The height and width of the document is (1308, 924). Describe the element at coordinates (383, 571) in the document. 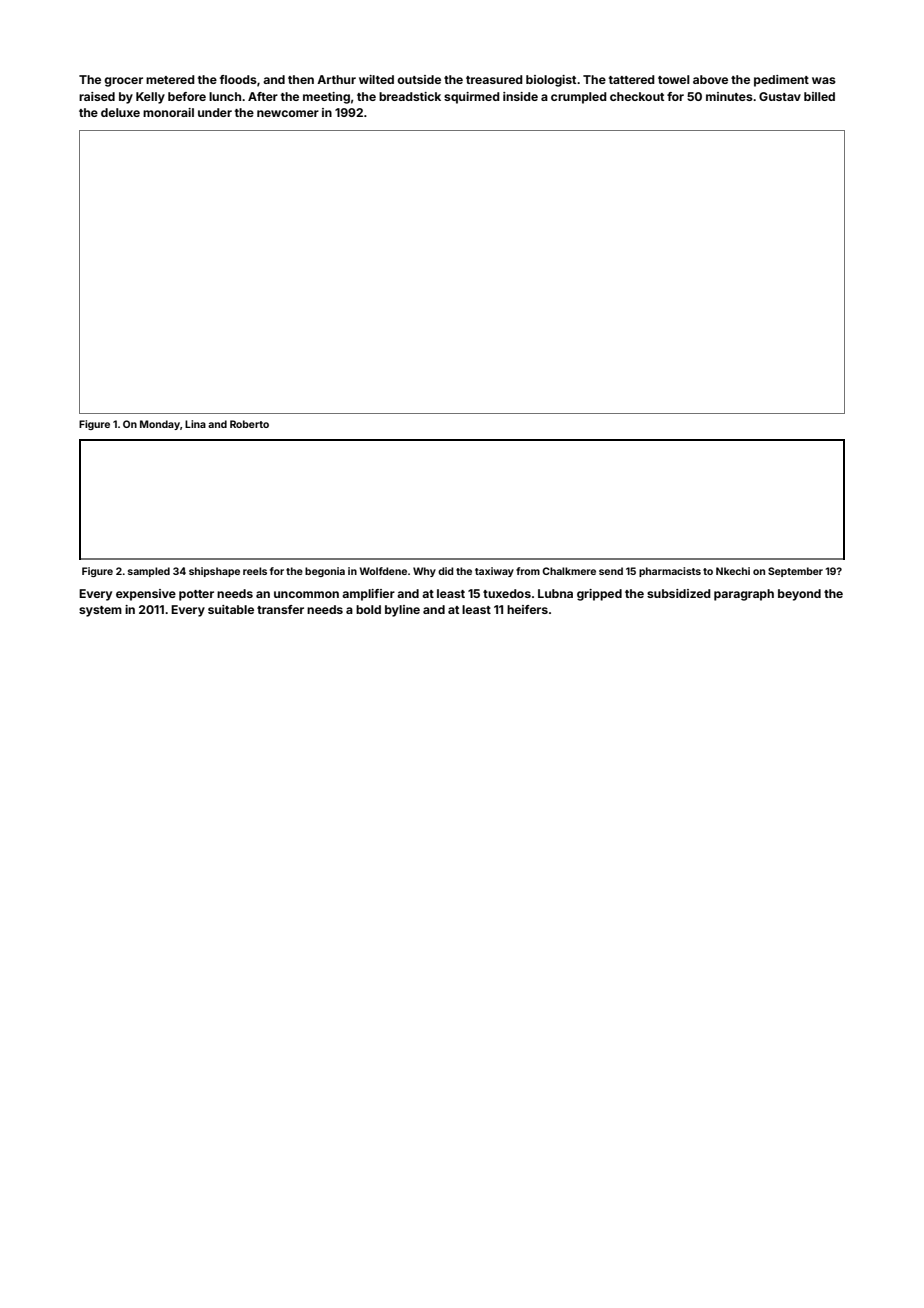

I see `Wolfdene` at that location.
